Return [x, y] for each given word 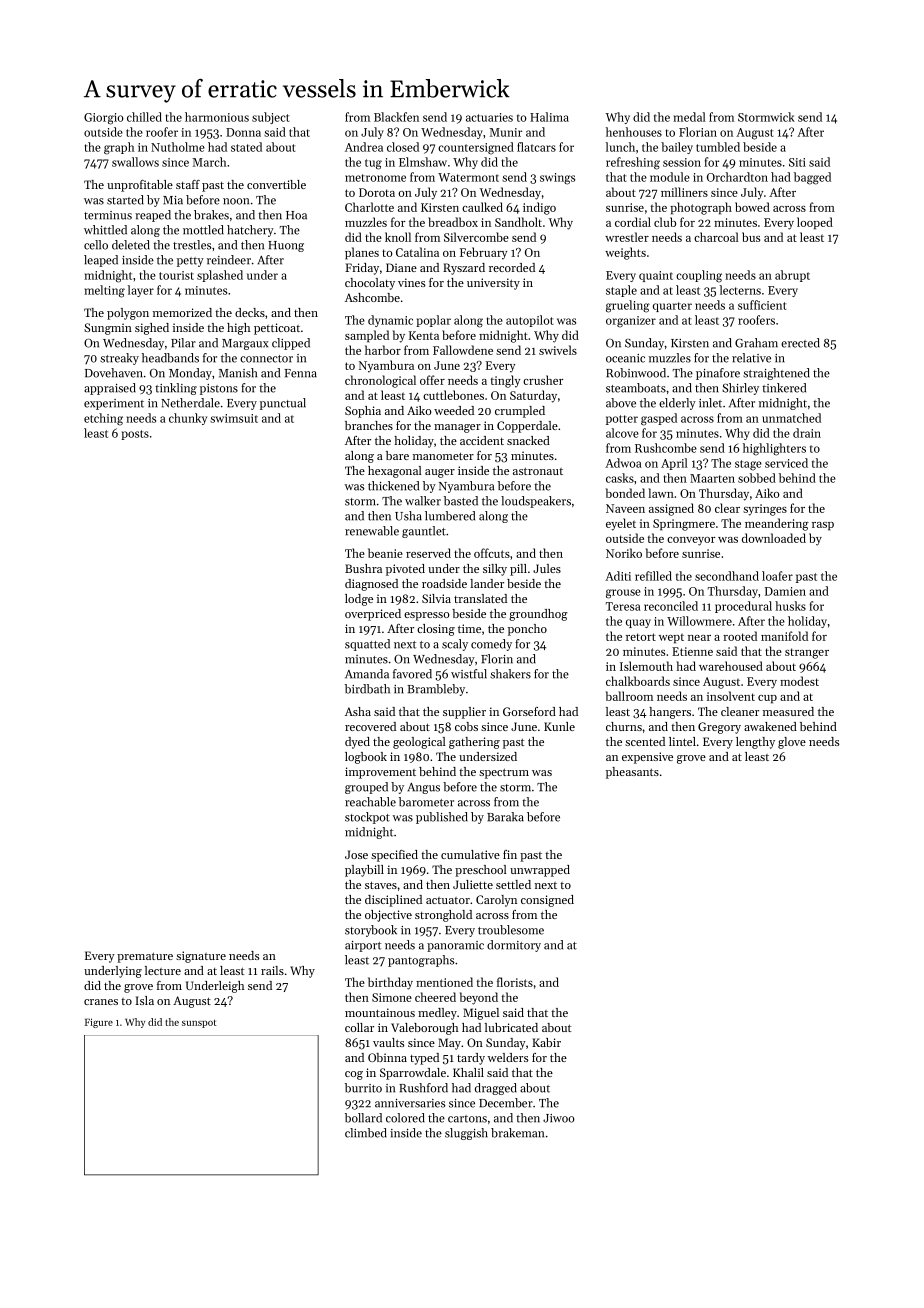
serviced [786, 463]
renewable [372, 531]
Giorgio [104, 119]
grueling [628, 306]
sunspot [199, 1024]
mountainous [380, 1012]
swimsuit [234, 418]
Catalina [417, 252]
